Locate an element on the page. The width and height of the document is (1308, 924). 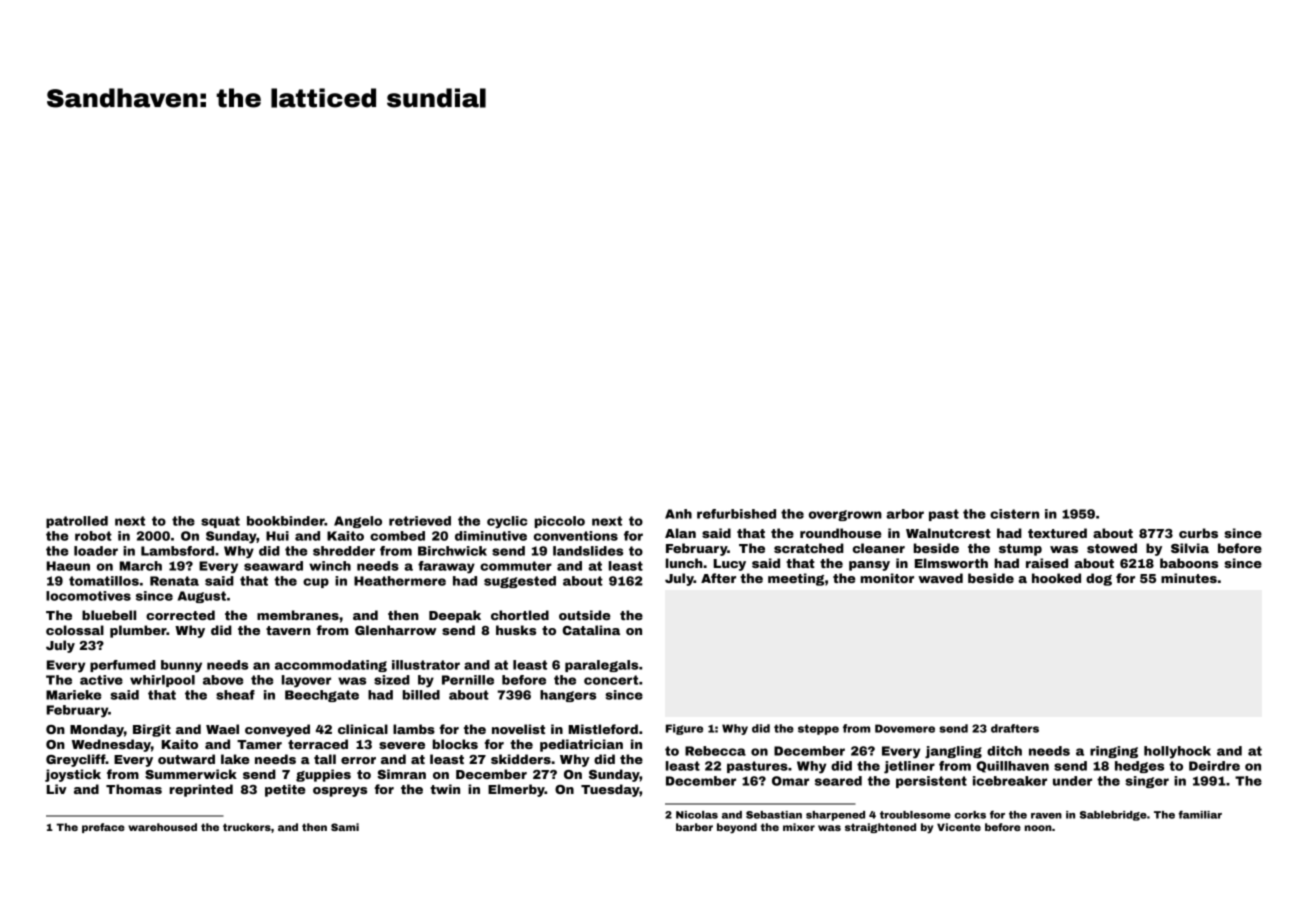
Renata is located at coordinates (174, 581).
